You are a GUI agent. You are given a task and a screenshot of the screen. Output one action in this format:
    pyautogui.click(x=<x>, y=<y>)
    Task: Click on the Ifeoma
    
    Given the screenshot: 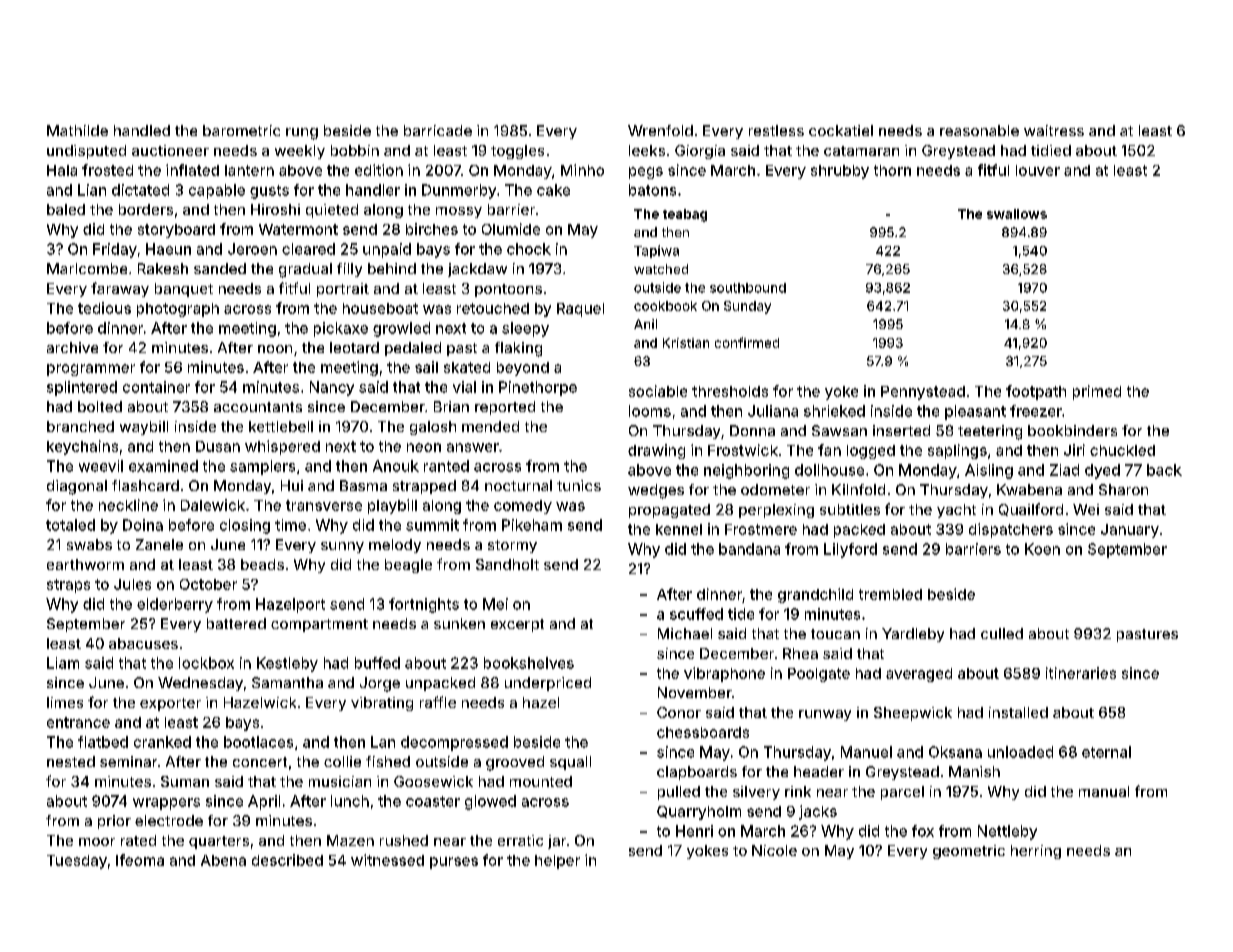 What is the action you would take?
    pyautogui.click(x=140, y=860)
